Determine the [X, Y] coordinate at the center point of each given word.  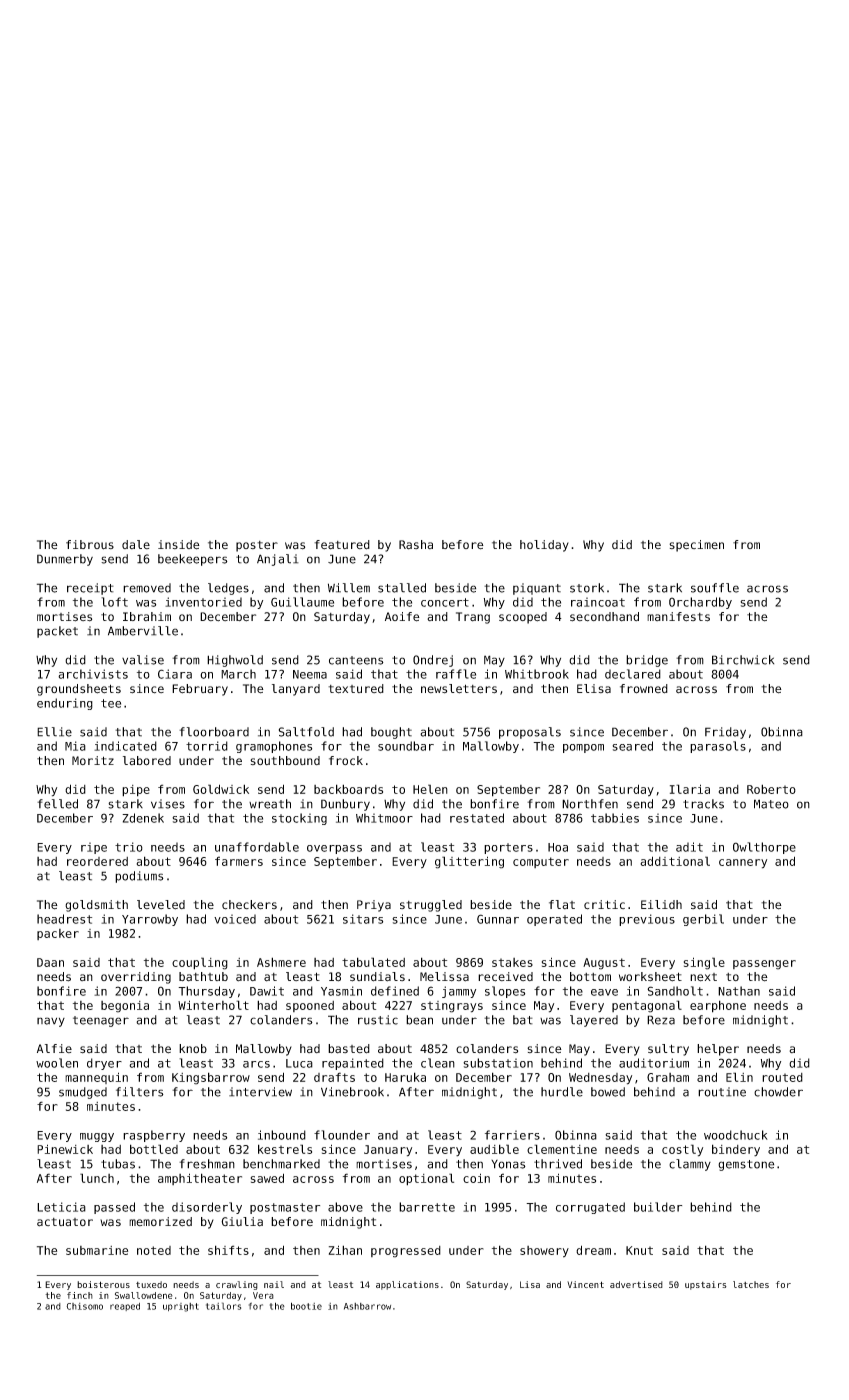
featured [342, 545]
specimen [696, 546]
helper [718, 1050]
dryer [104, 1064]
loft [114, 602]
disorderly [207, 1208]
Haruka [405, 1077]
